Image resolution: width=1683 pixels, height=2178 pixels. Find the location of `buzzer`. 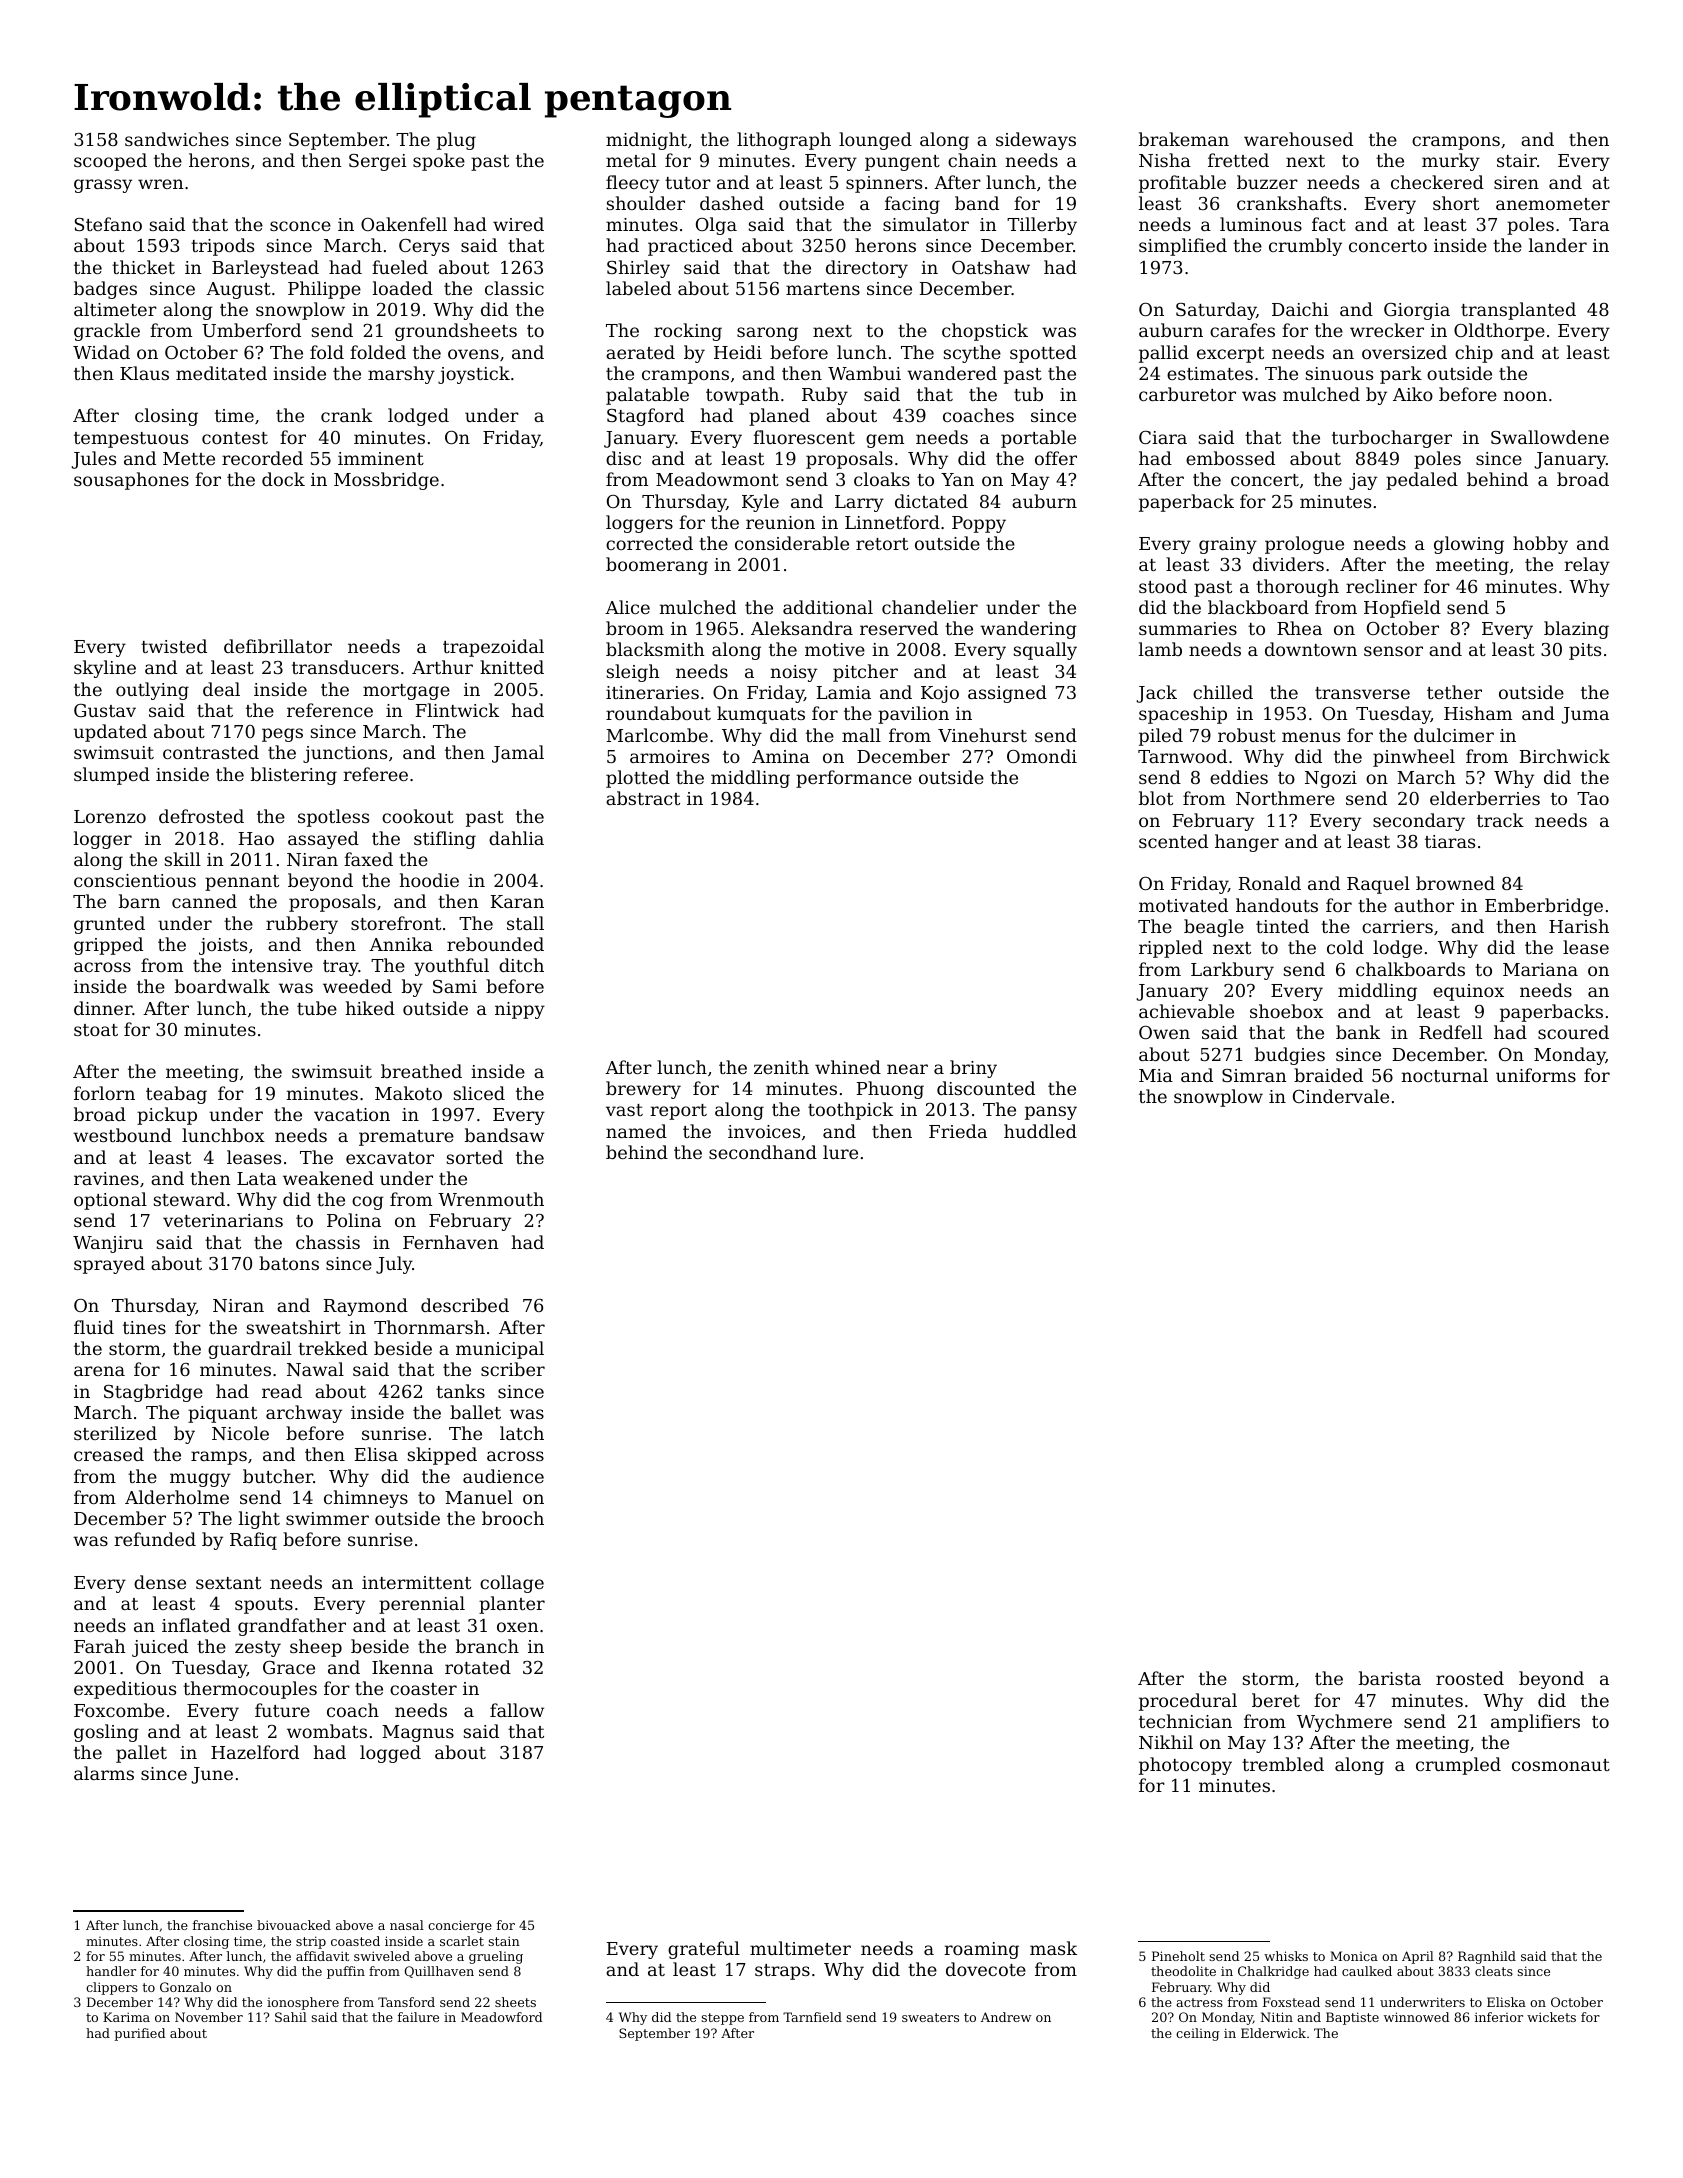

buzzer is located at coordinates (1267, 182).
